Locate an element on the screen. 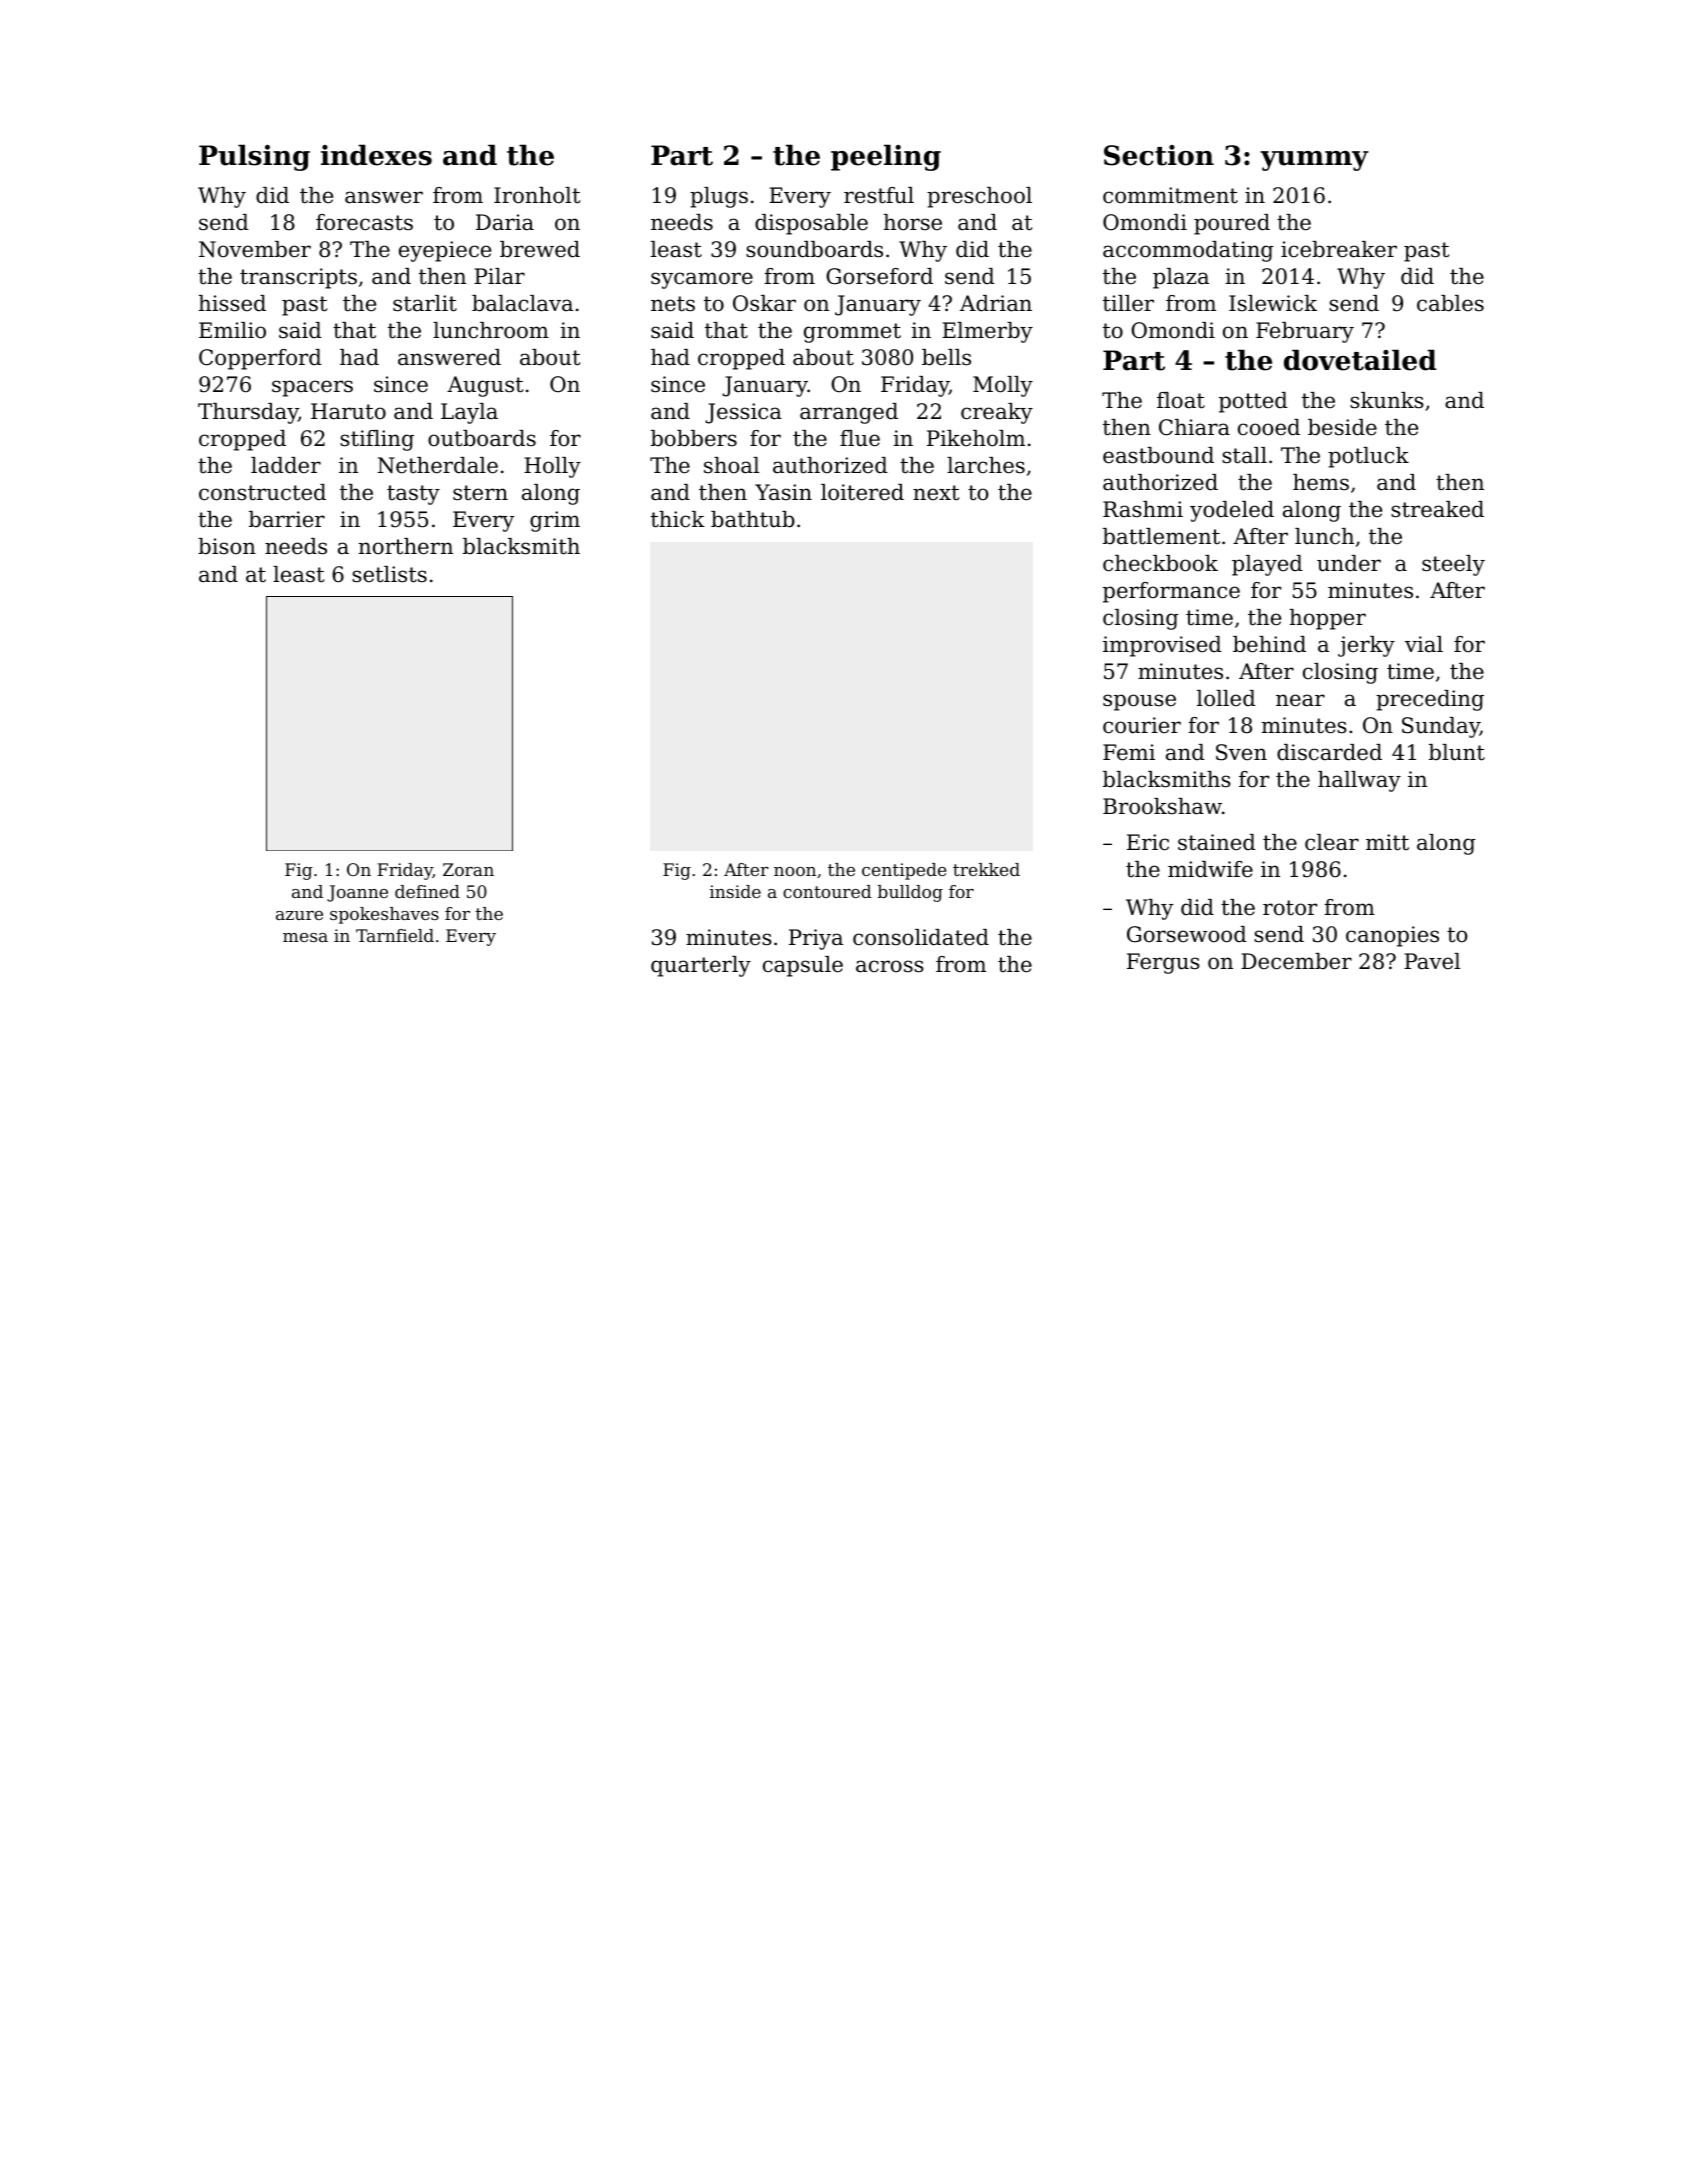  quarterly is located at coordinates (701, 966).
